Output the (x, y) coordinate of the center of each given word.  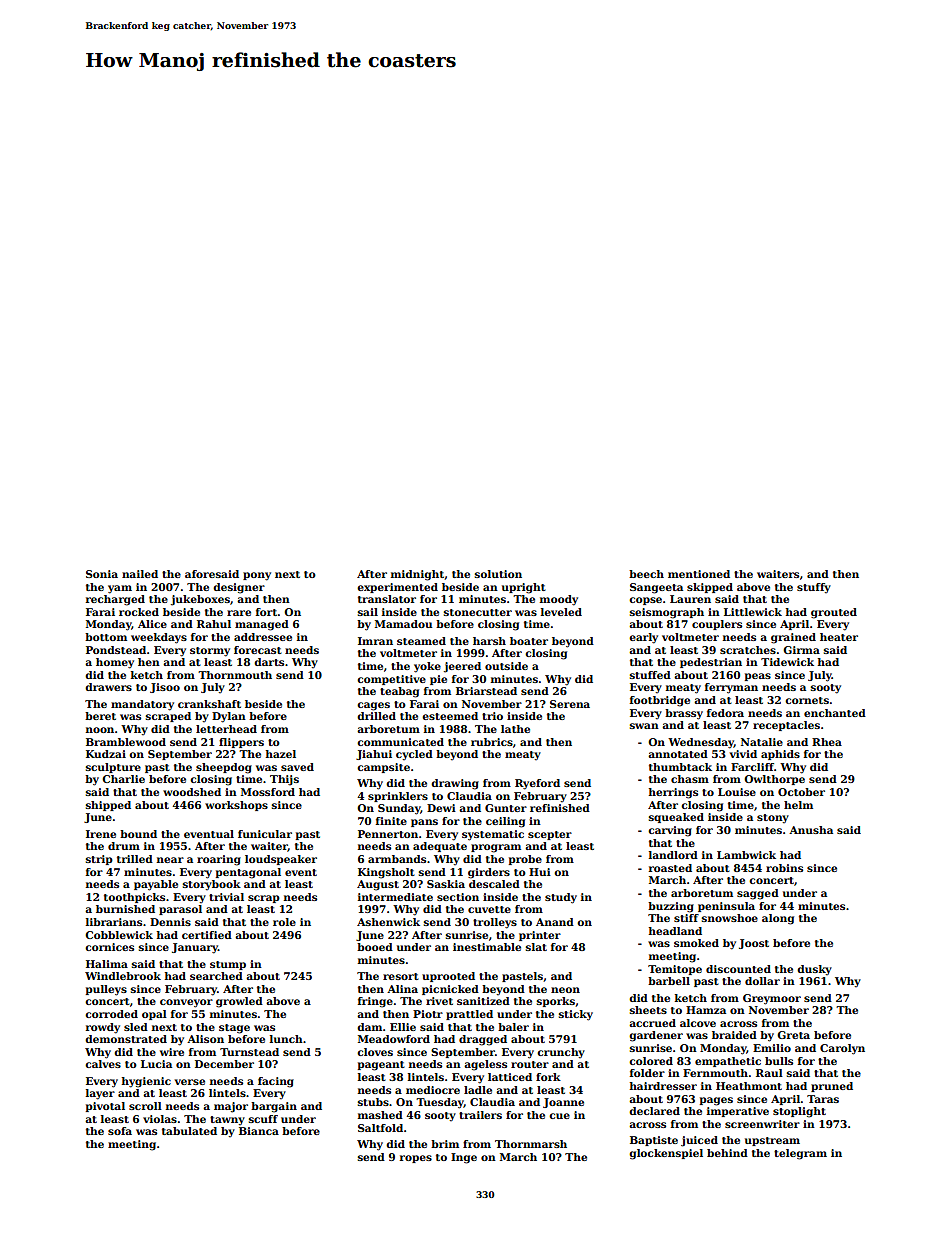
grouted (834, 613)
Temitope (675, 970)
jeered (462, 667)
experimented (397, 588)
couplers (717, 625)
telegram (800, 1154)
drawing (455, 784)
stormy (210, 652)
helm (798, 805)
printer (540, 936)
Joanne (563, 1103)
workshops (236, 806)
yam (120, 589)
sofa (120, 1131)
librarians (114, 922)
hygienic (146, 1082)
